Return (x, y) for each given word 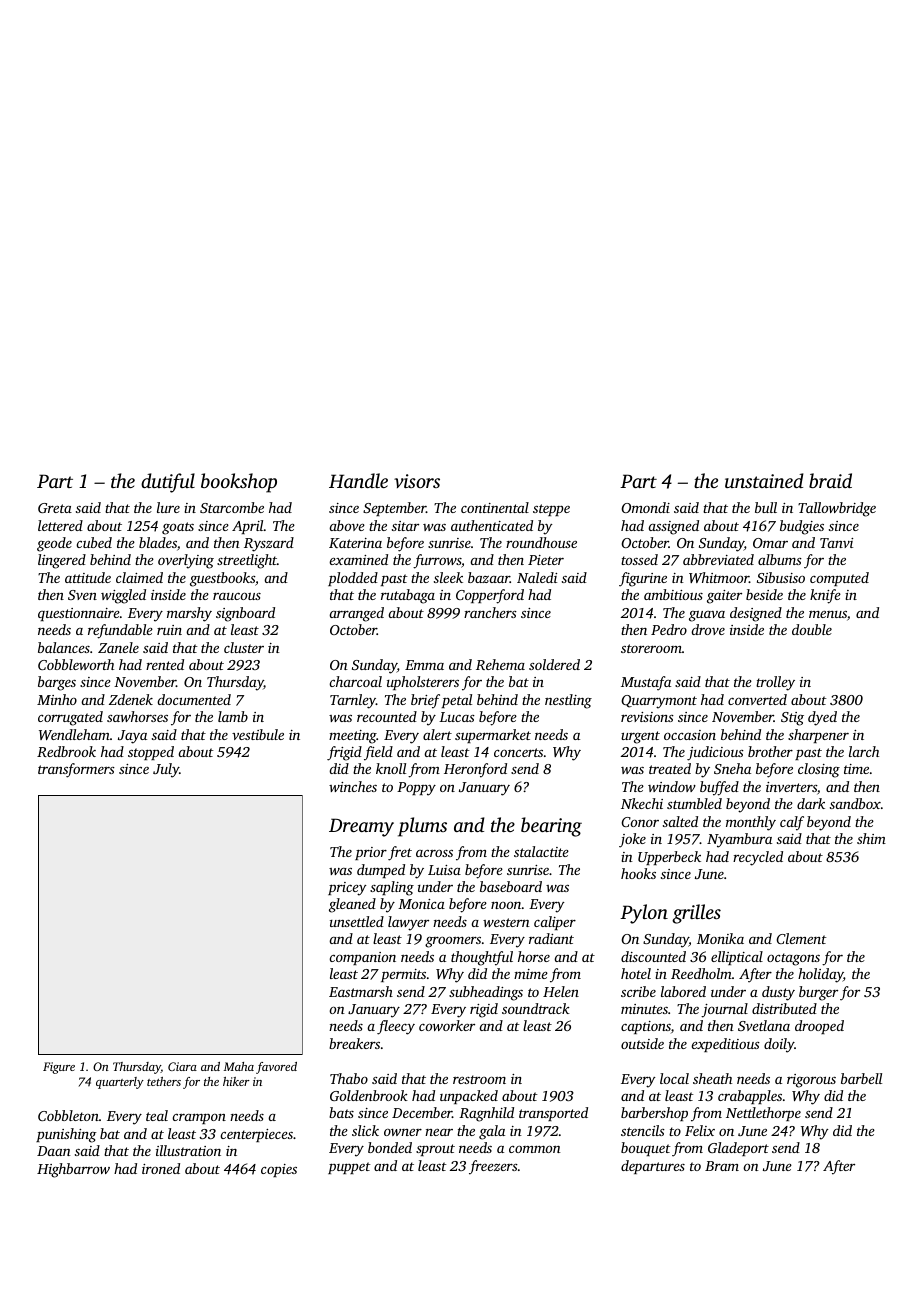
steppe (551, 510)
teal (157, 1115)
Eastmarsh (361, 991)
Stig (792, 719)
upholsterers (423, 683)
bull (766, 507)
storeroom (651, 648)
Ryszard (269, 544)
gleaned (352, 905)
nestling (568, 701)
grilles (696, 914)
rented (165, 664)
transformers (76, 770)
